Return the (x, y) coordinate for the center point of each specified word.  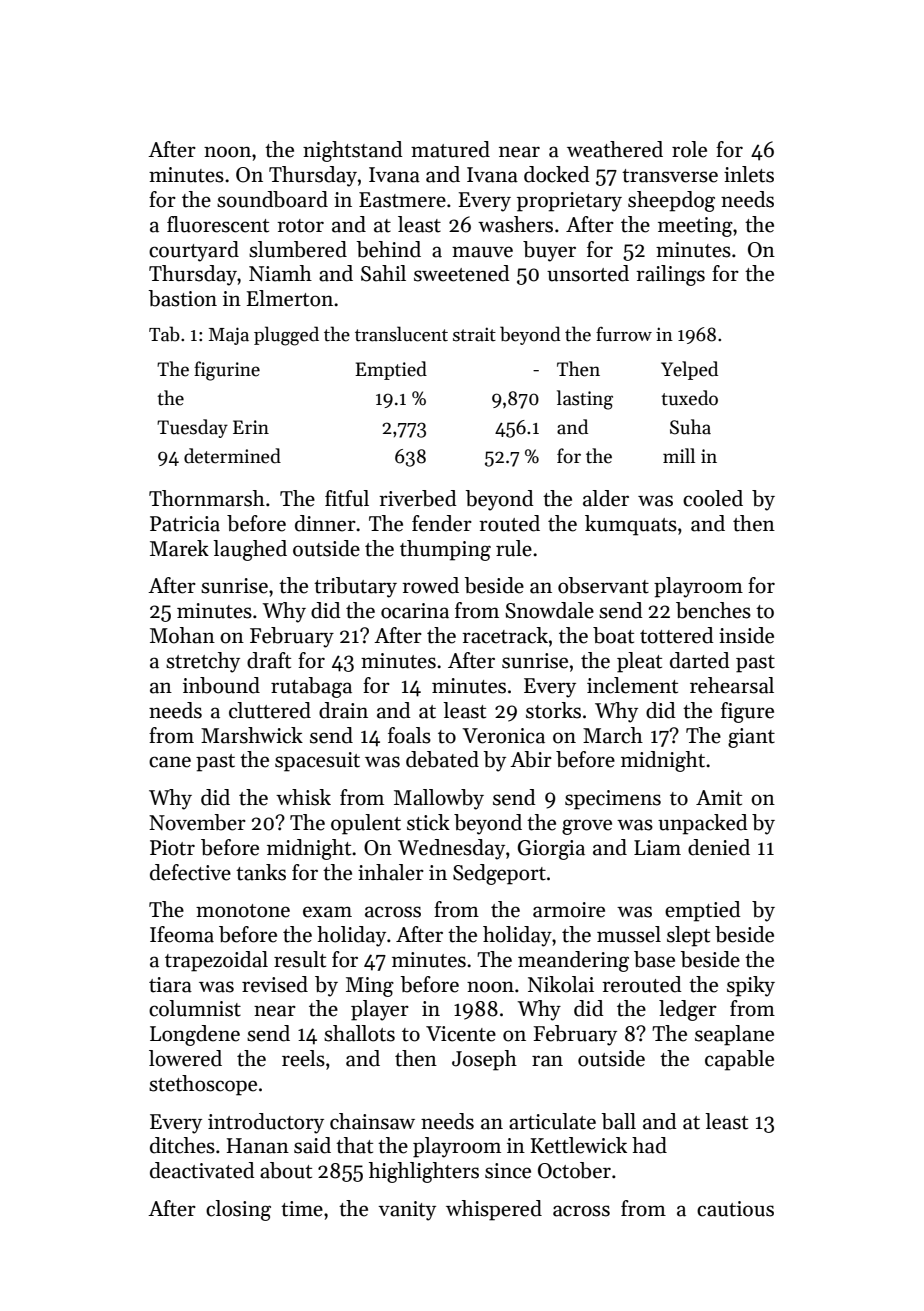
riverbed (418, 498)
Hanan (258, 1146)
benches (713, 610)
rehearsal (732, 685)
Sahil (383, 273)
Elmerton (290, 298)
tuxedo (689, 398)
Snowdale (549, 610)
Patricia (185, 524)
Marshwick (252, 735)
